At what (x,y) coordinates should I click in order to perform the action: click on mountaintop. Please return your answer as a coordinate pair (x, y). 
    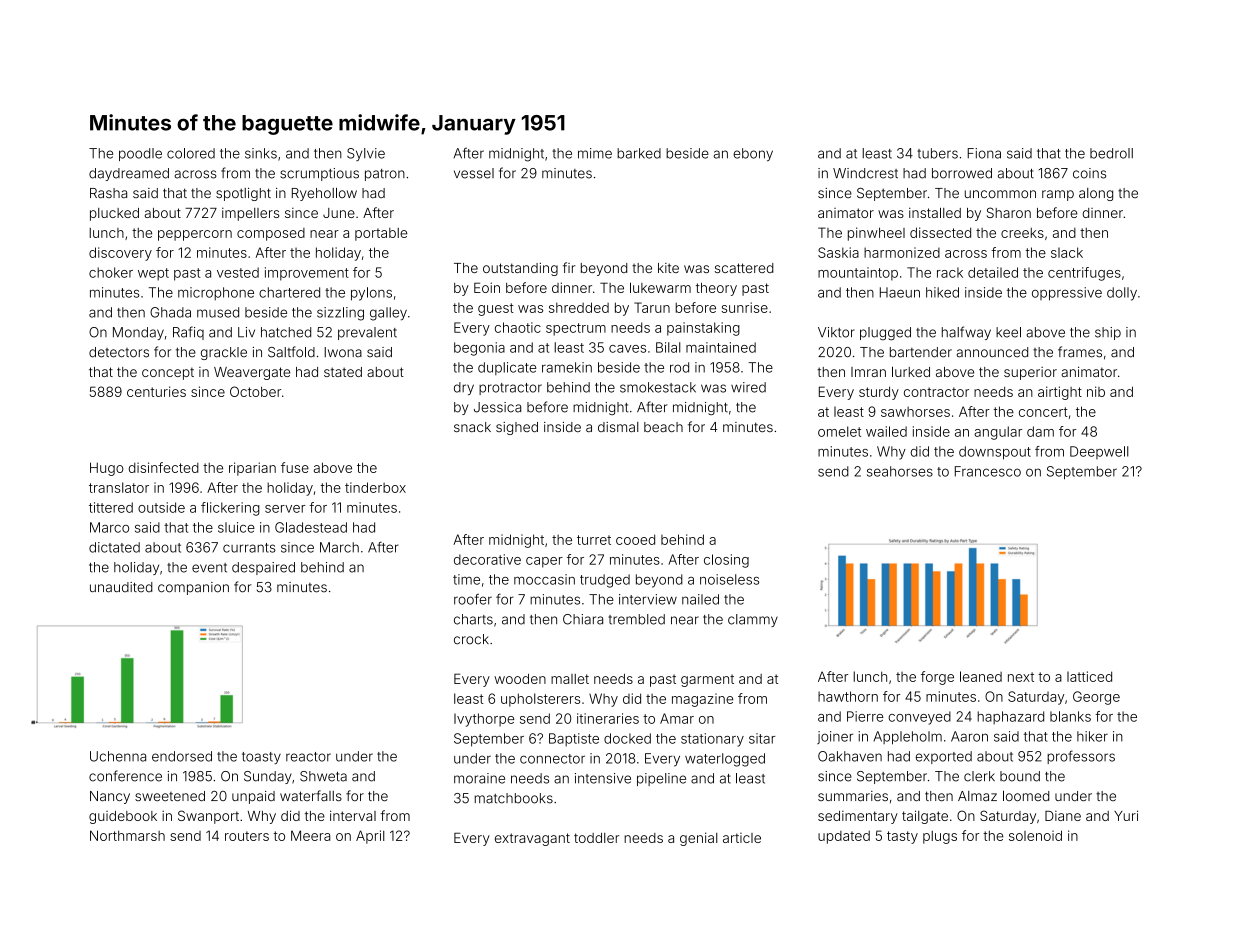
    Looking at the image, I should click on (858, 274).
